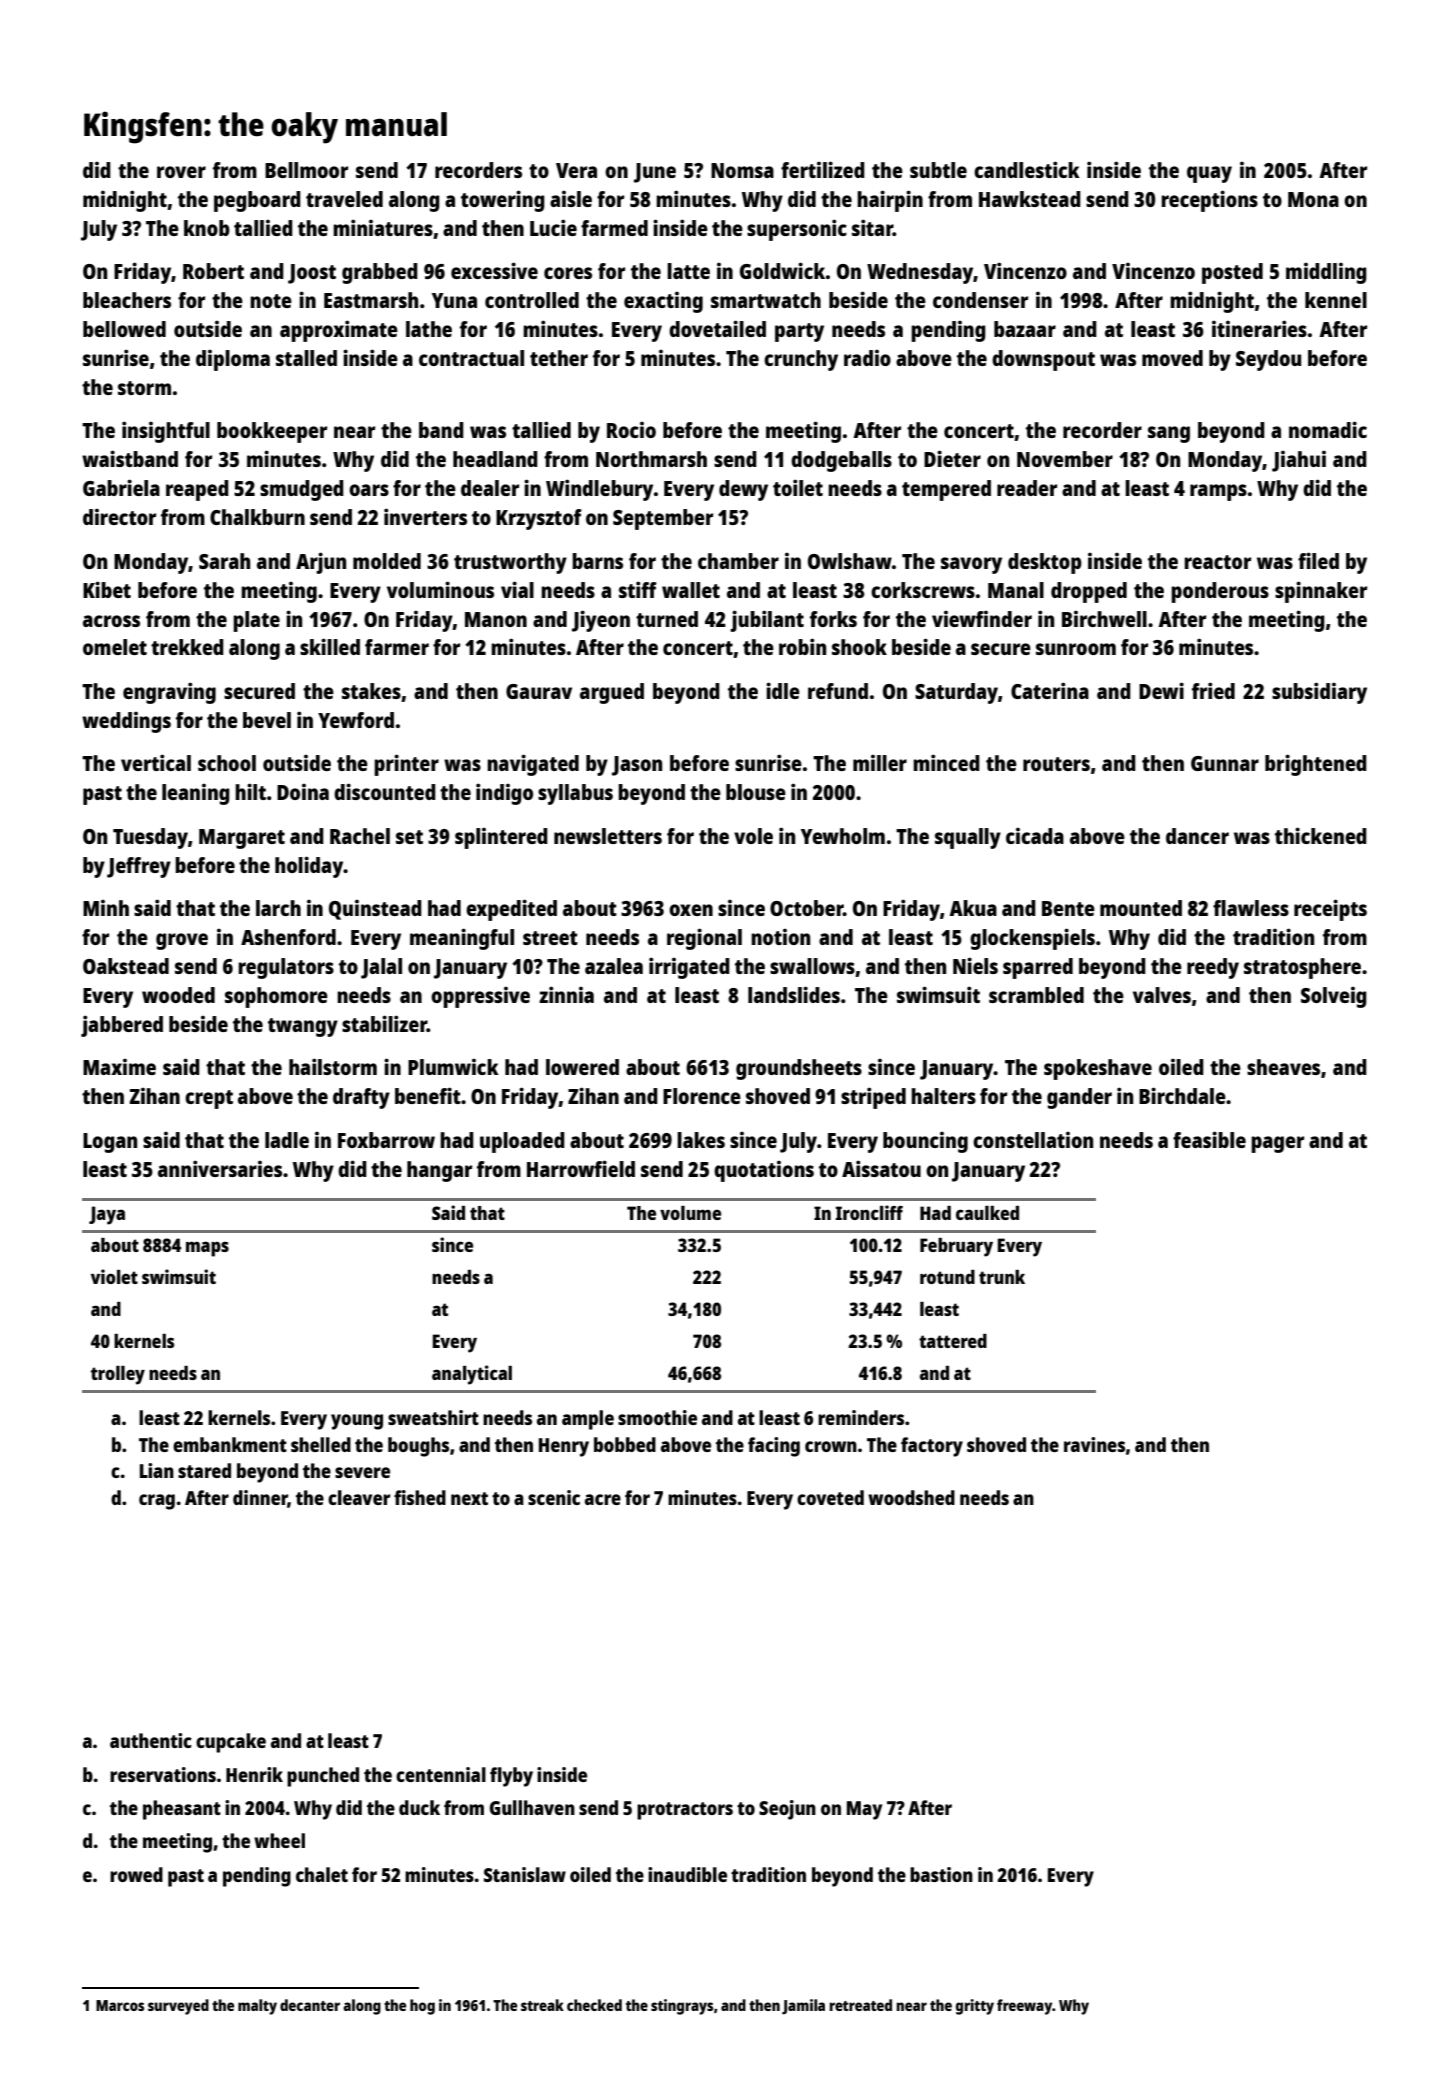  I want to click on rowed, so click(136, 1874).
